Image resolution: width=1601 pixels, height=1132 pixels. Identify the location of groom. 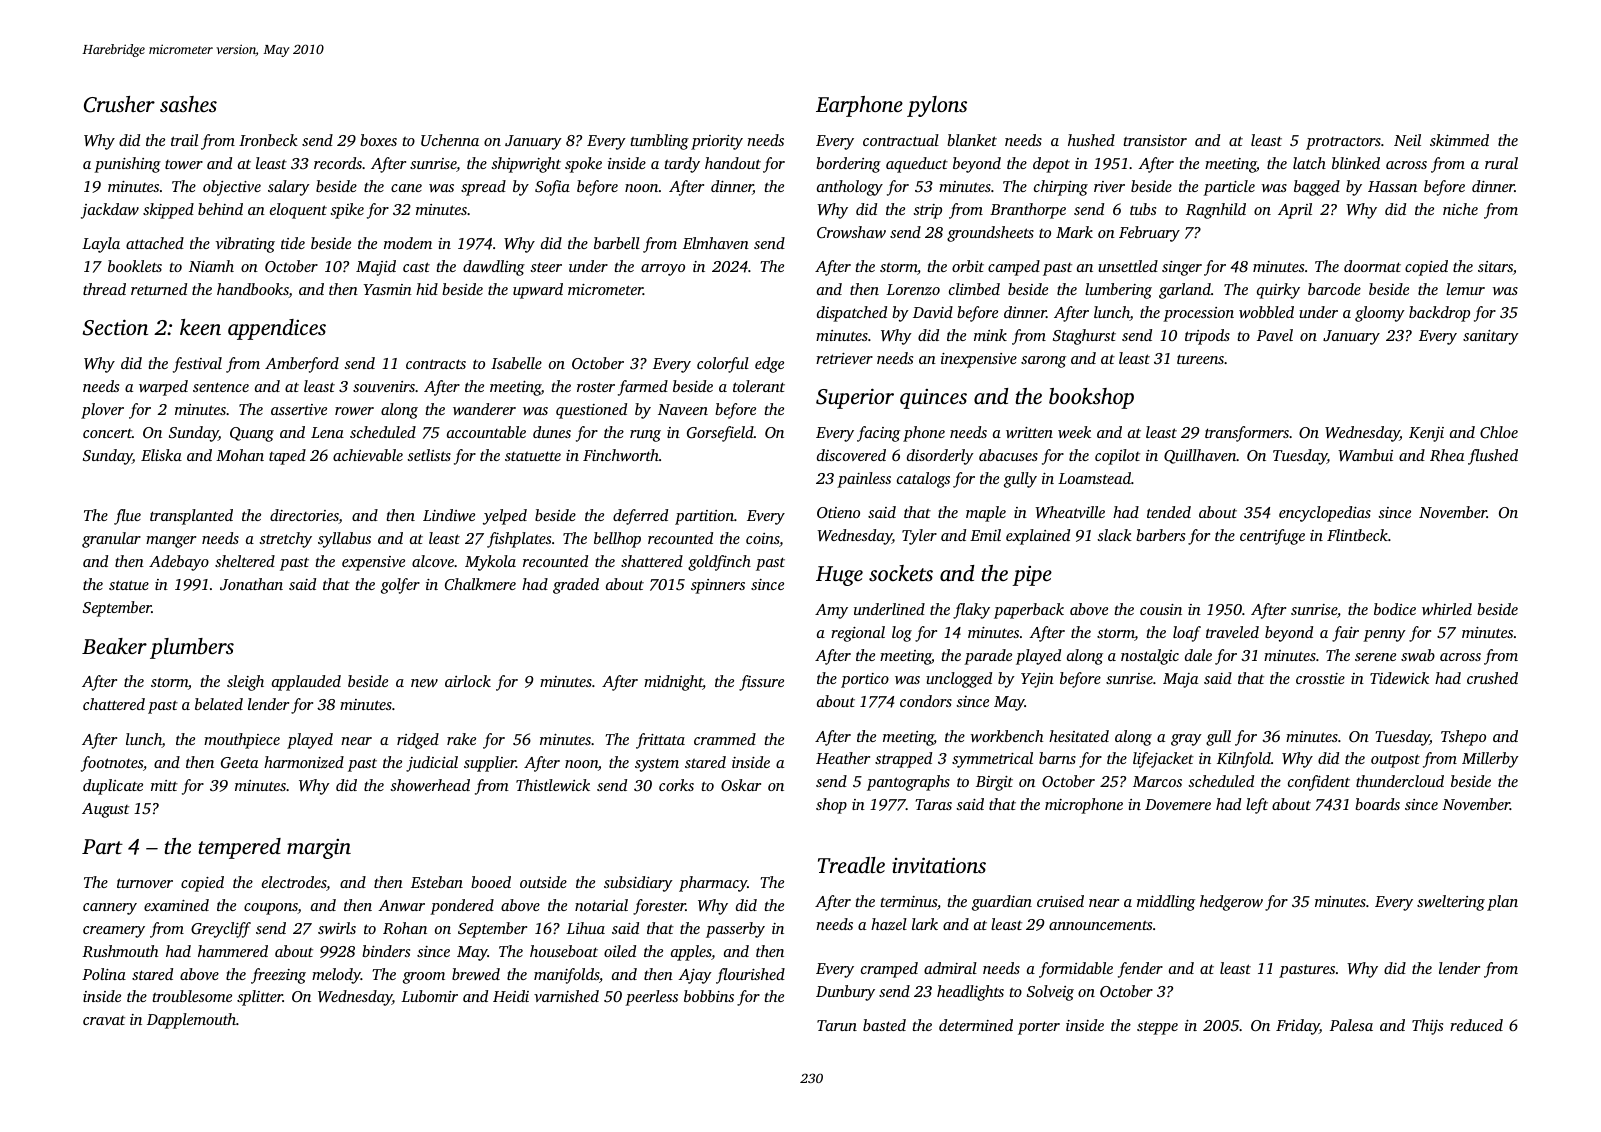
(424, 978).
